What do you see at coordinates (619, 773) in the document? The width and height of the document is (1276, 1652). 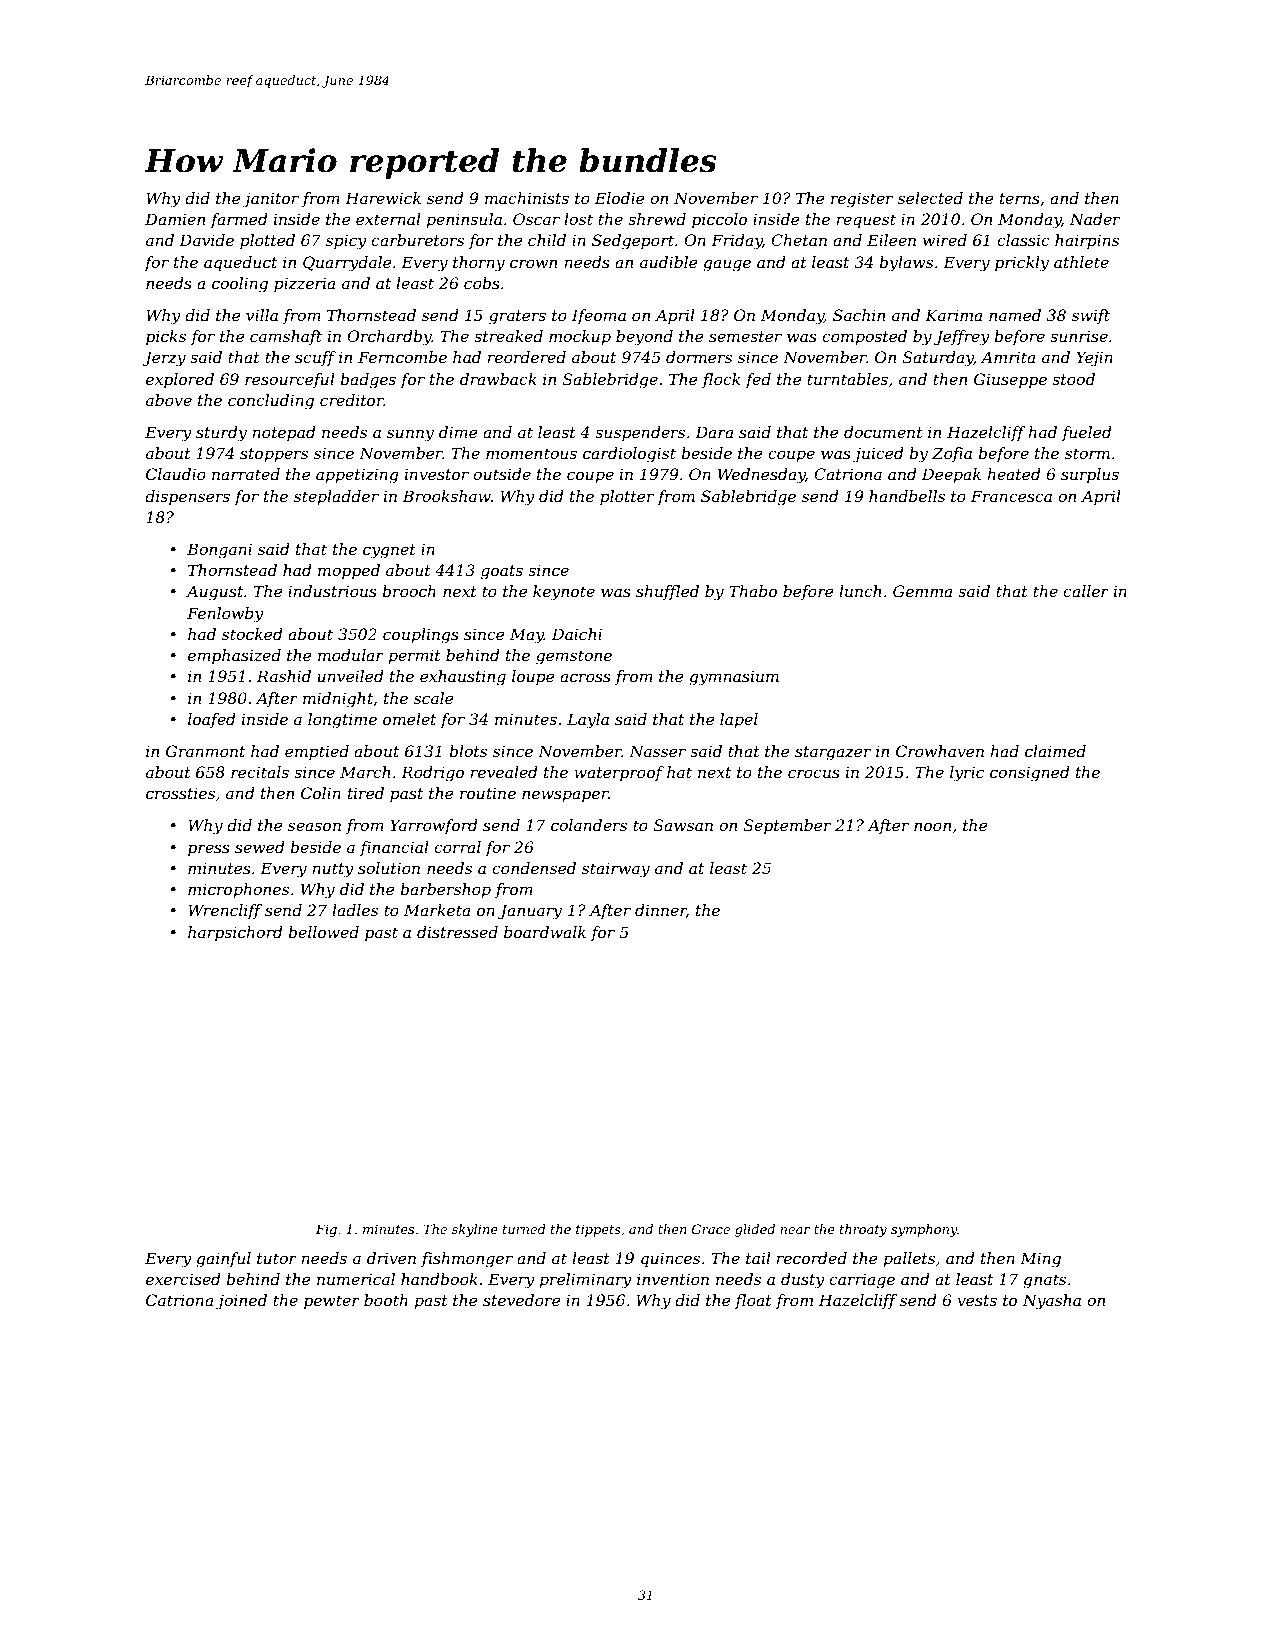 I see `waterproof` at bounding box center [619, 773].
